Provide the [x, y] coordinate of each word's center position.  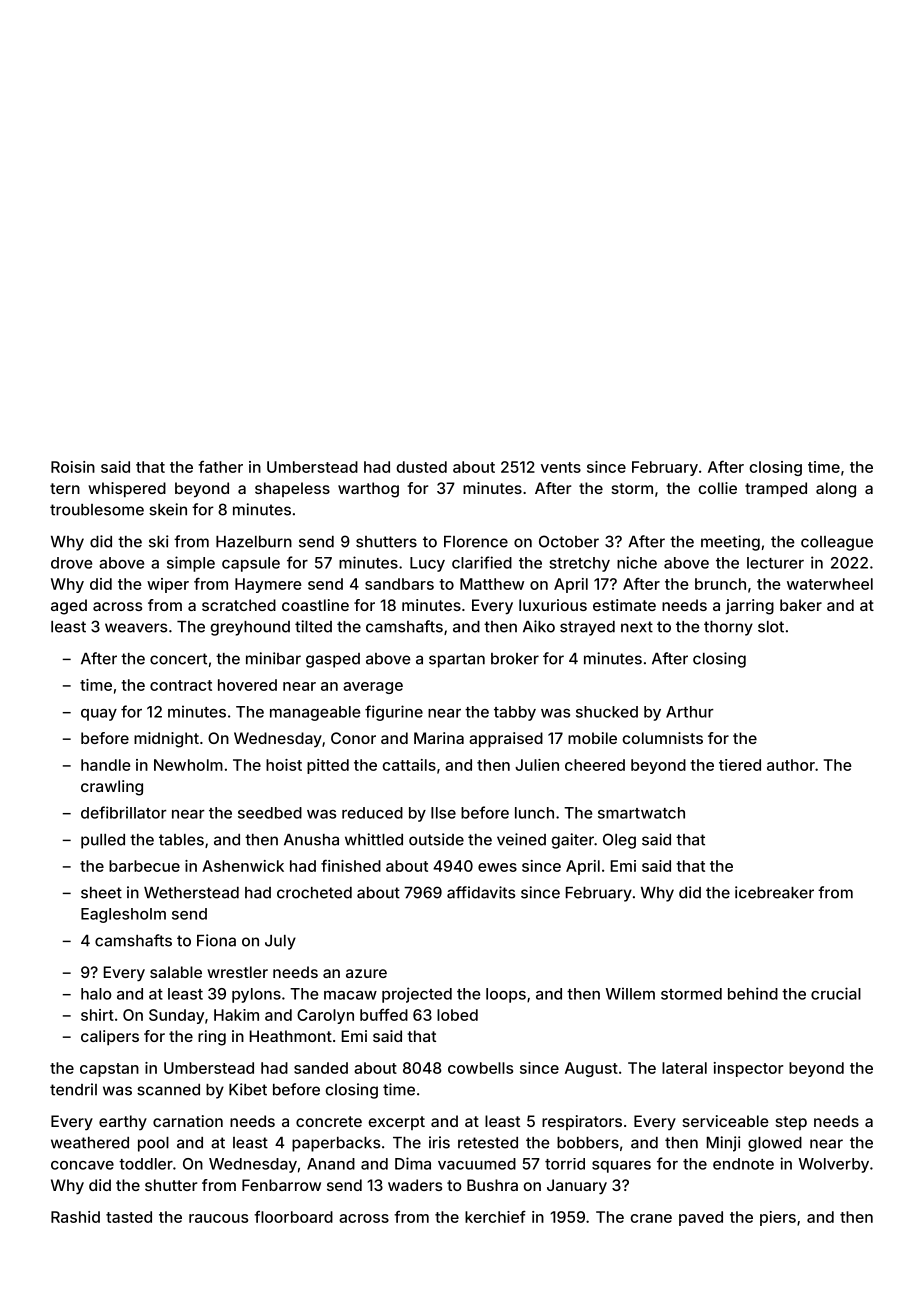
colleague [837, 543]
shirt [97, 1015]
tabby [515, 713]
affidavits [481, 892]
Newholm [188, 765]
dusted [421, 467]
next [637, 627]
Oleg [619, 841]
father [220, 467]
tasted [129, 1217]
